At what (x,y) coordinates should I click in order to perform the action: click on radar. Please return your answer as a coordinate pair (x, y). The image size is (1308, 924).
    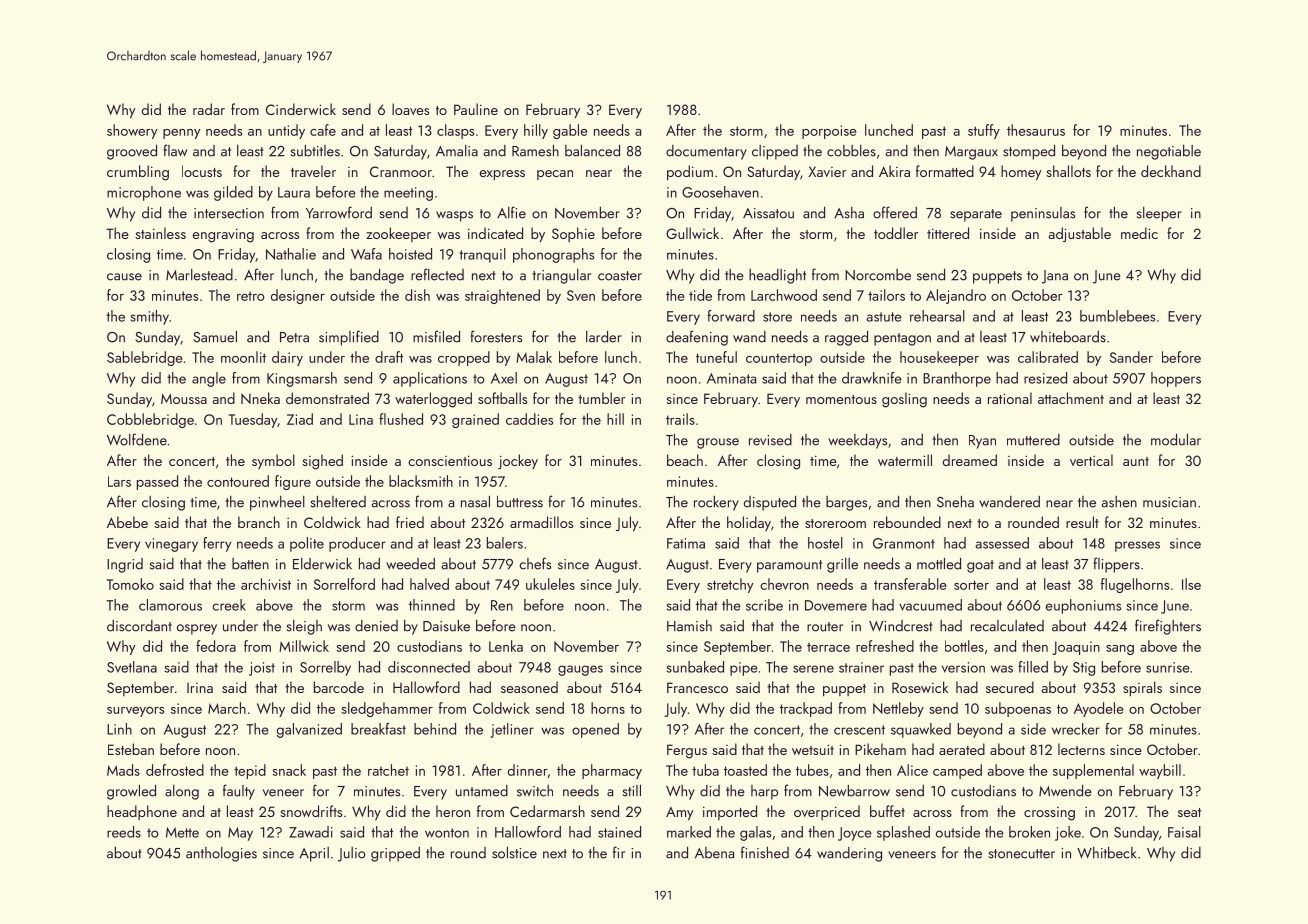
    Looking at the image, I should click on (209, 109).
